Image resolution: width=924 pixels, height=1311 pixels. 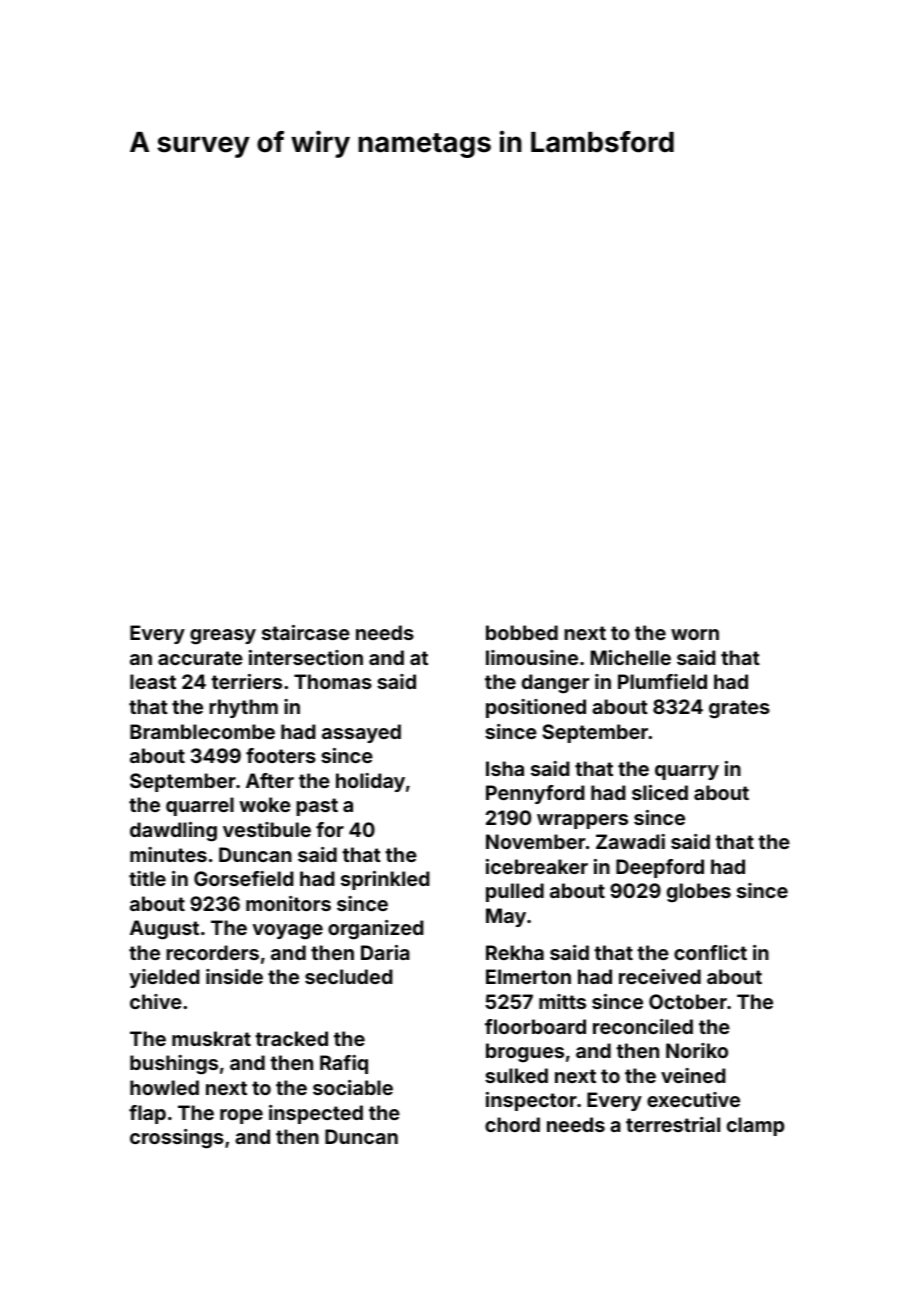 I want to click on globes, so click(x=699, y=893).
